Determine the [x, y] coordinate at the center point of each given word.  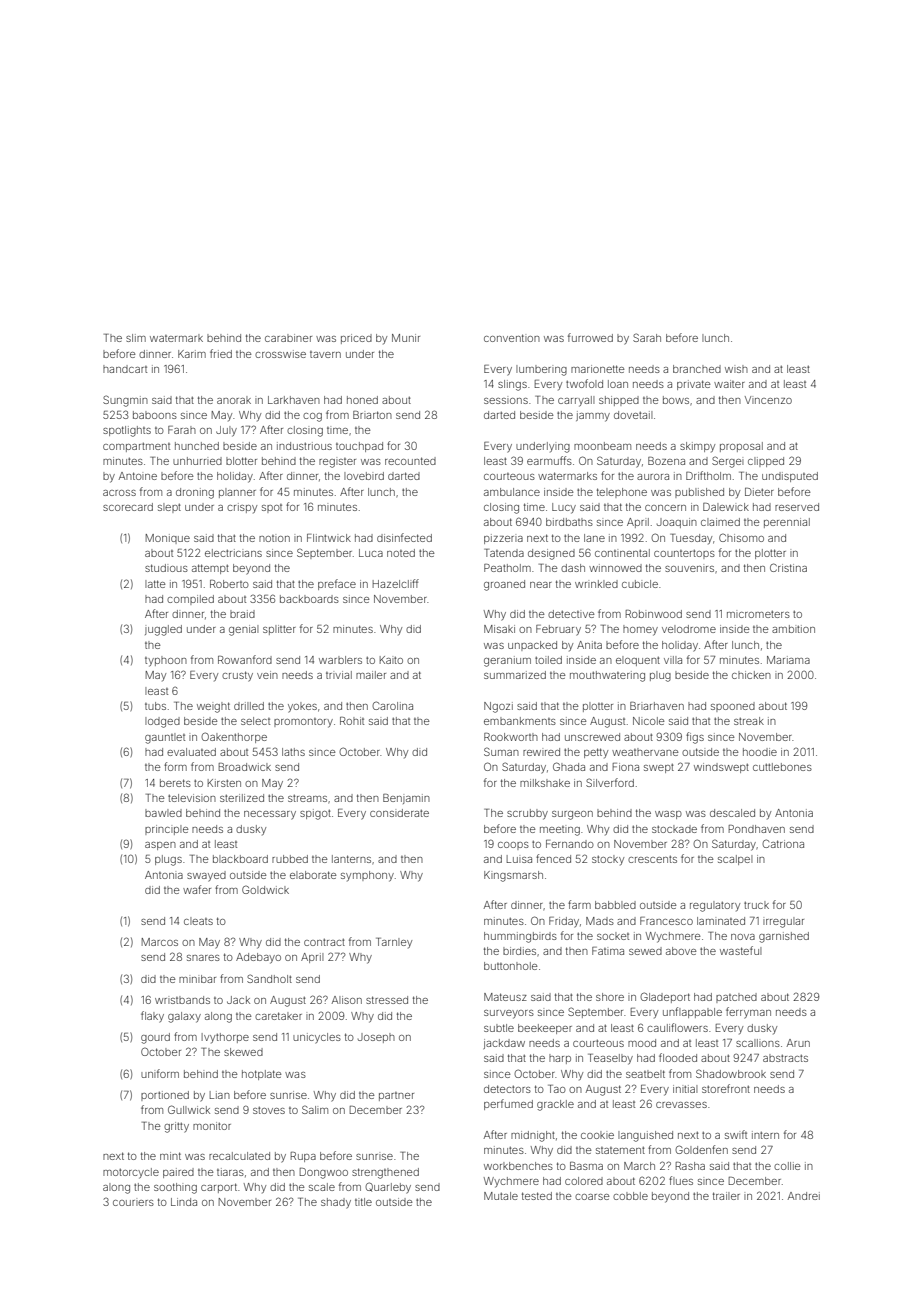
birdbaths [569, 522]
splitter [279, 630]
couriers [133, 1203]
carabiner [288, 338]
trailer [726, 1196]
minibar [197, 979]
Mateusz [505, 997]
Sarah [647, 337]
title [363, 1202]
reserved [797, 507]
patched [736, 998]
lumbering [541, 370]
